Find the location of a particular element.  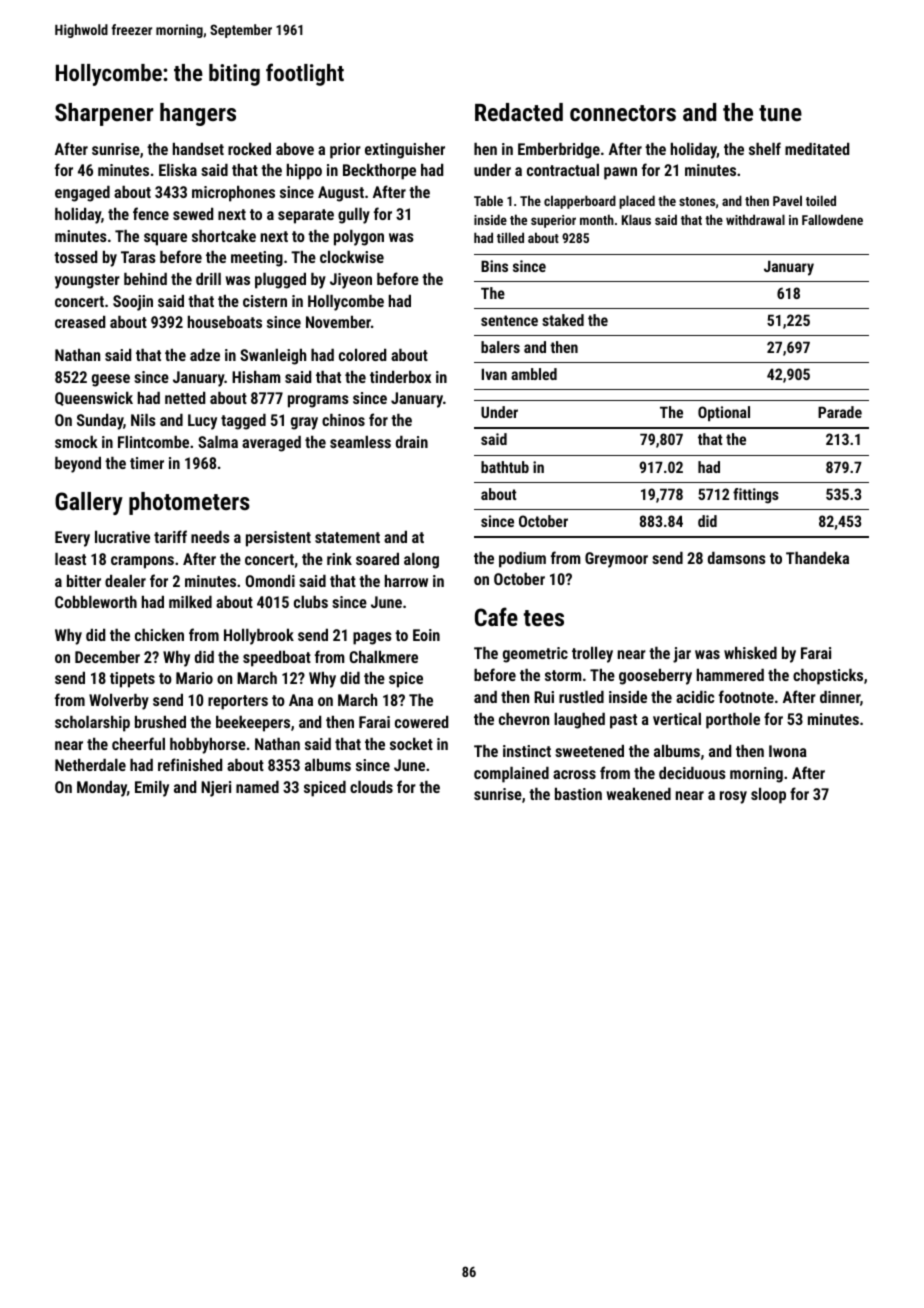

soared is located at coordinates (377, 559).
